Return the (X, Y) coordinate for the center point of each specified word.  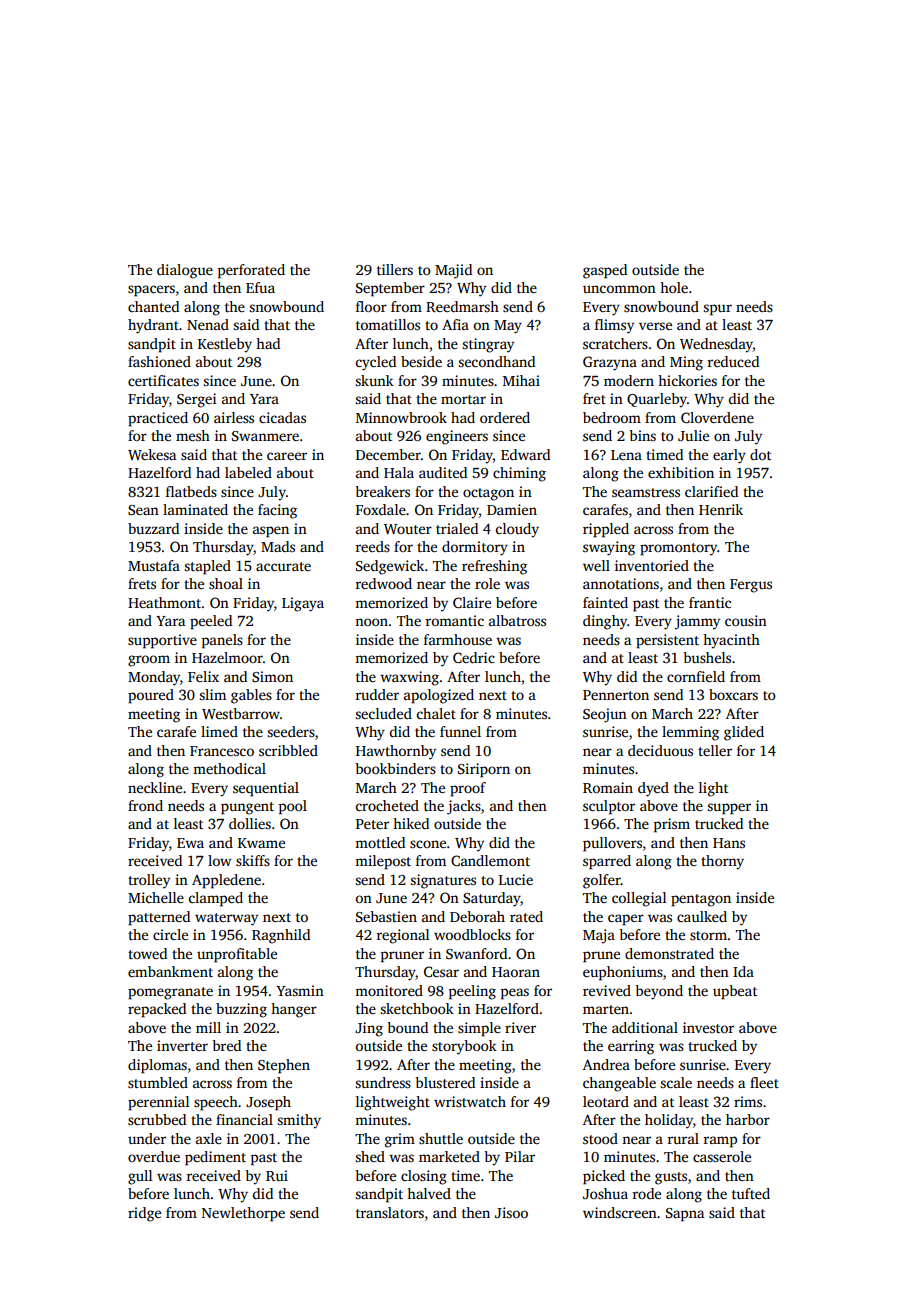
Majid (453, 271)
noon (371, 622)
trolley (149, 881)
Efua (260, 287)
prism (672, 825)
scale (676, 1082)
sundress (383, 1082)
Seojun (605, 715)
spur (717, 310)
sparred (607, 862)
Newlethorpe (243, 1214)
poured (151, 696)
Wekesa (152, 454)
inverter (182, 1045)
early (729, 456)
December (388, 454)
